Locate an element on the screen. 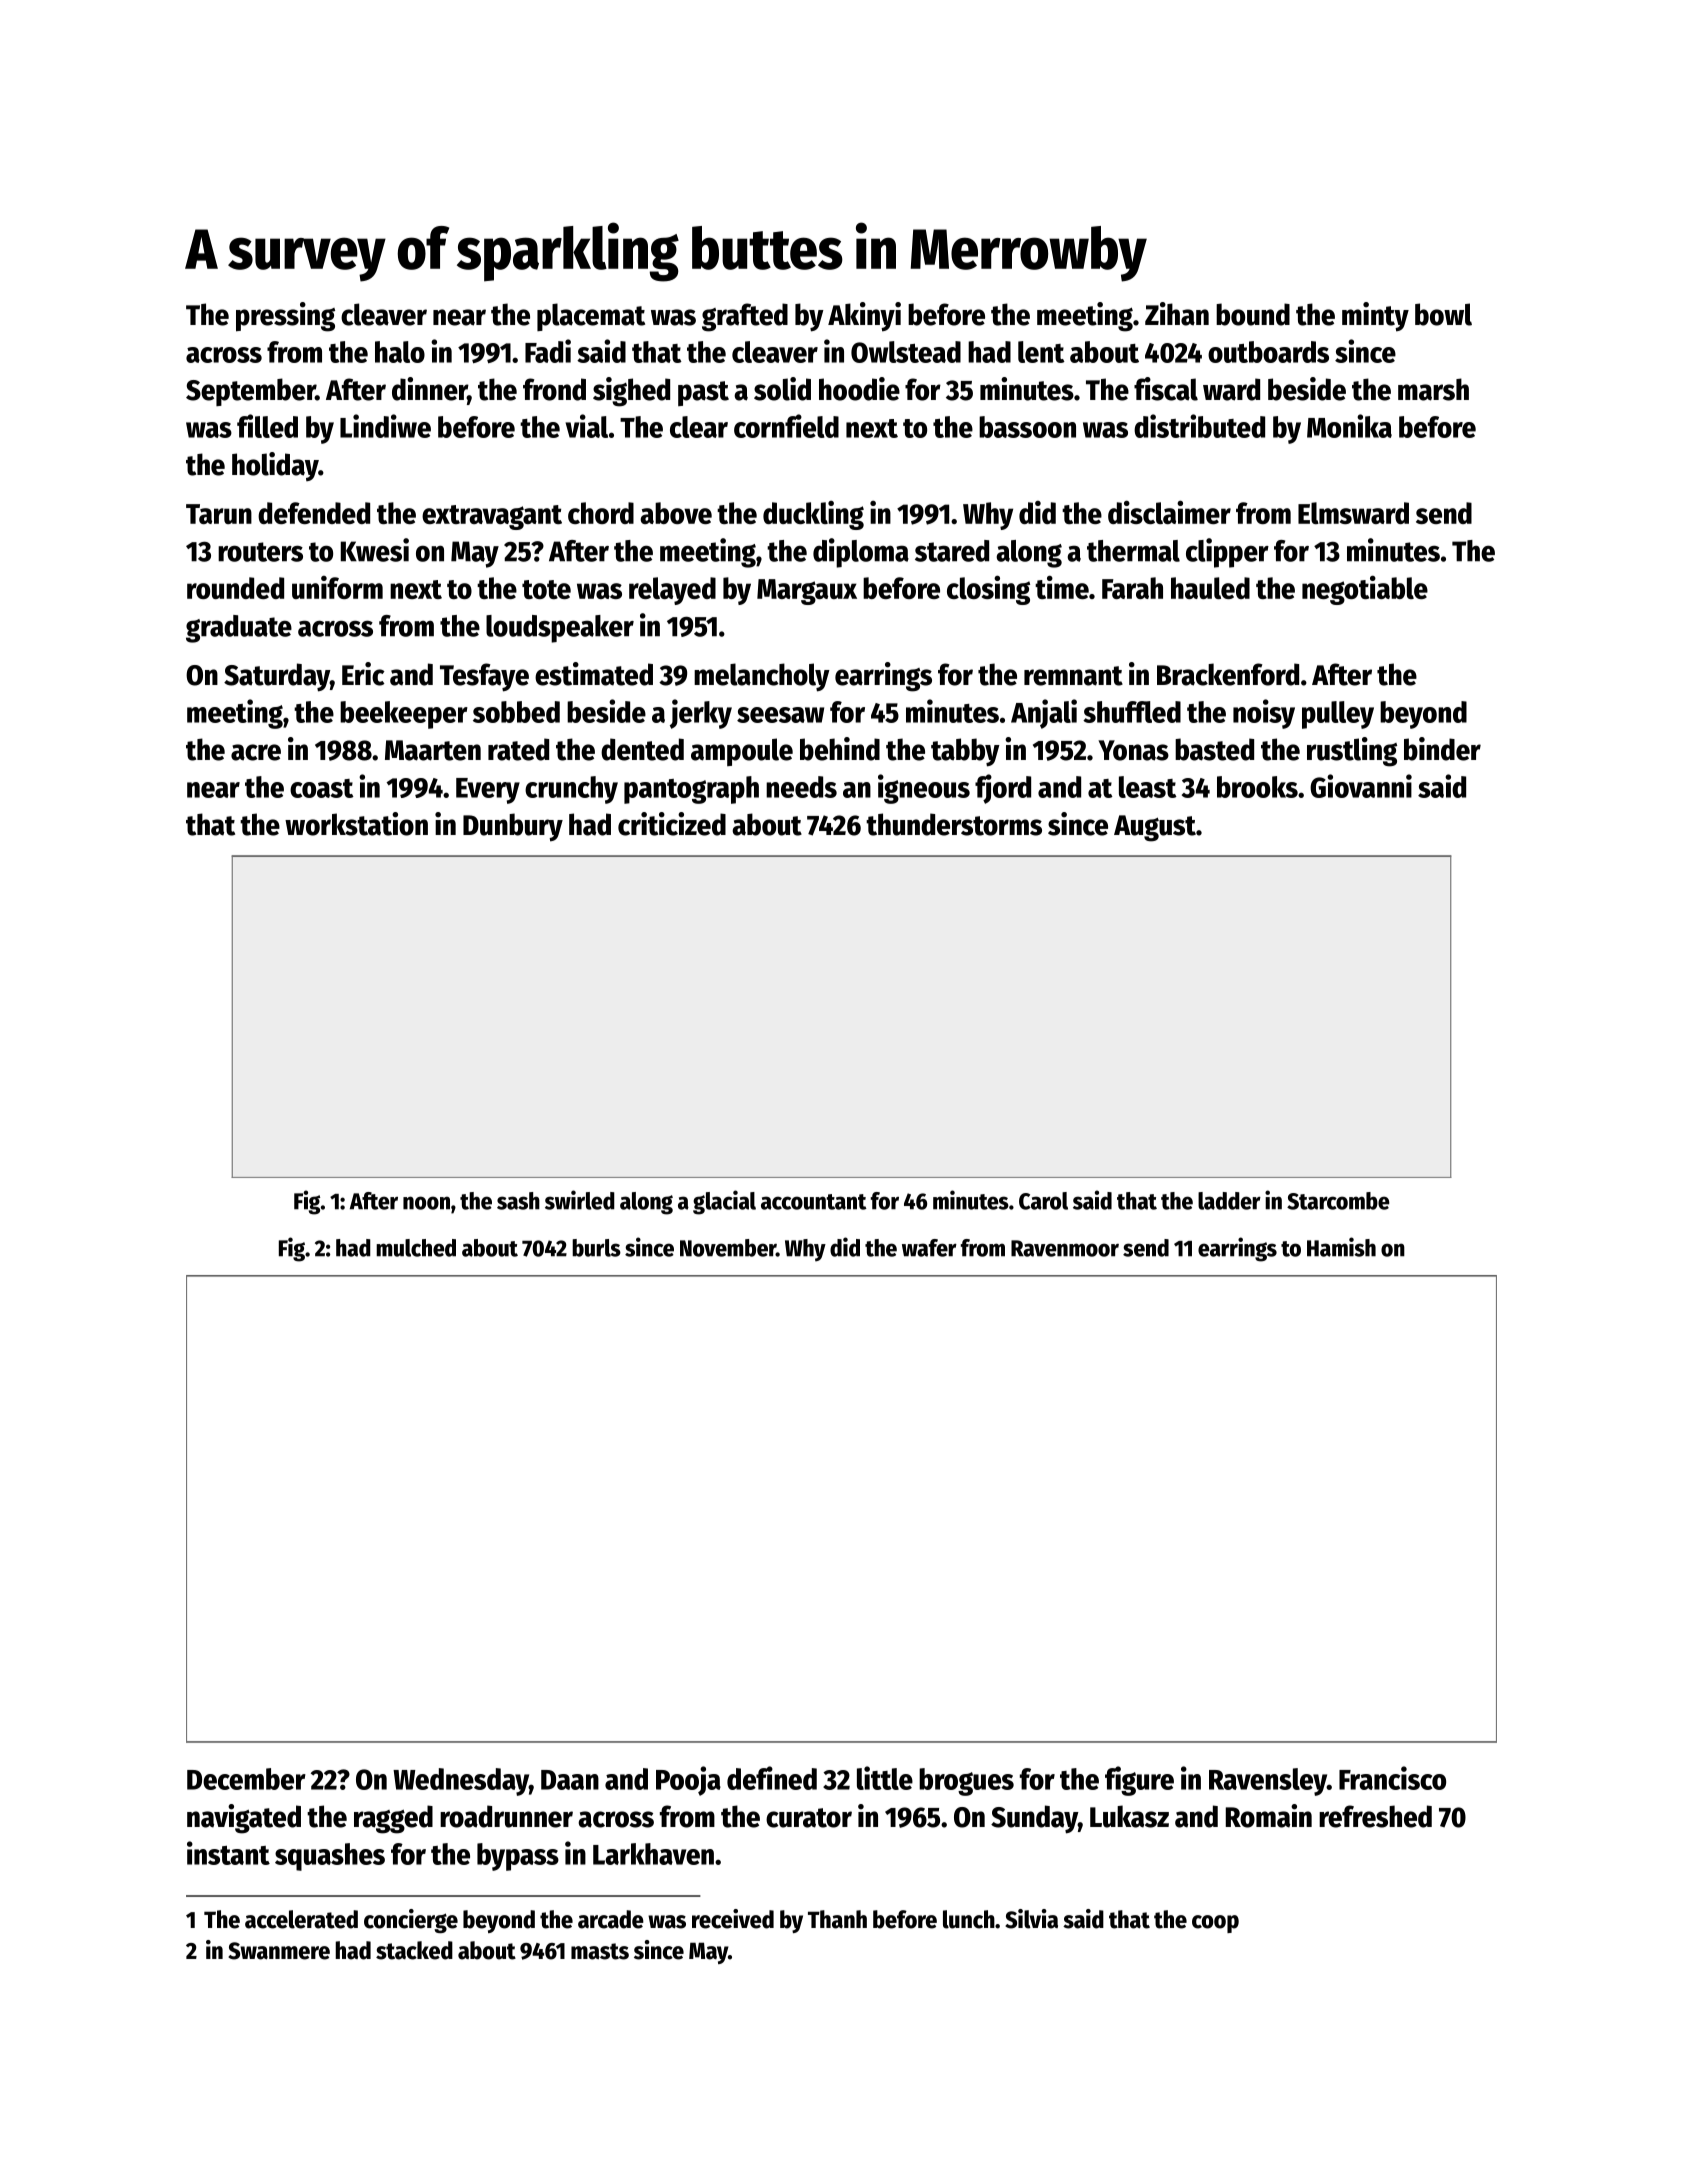 Image resolution: width=1683 pixels, height=2178 pixels. bowl is located at coordinates (1443, 314).
